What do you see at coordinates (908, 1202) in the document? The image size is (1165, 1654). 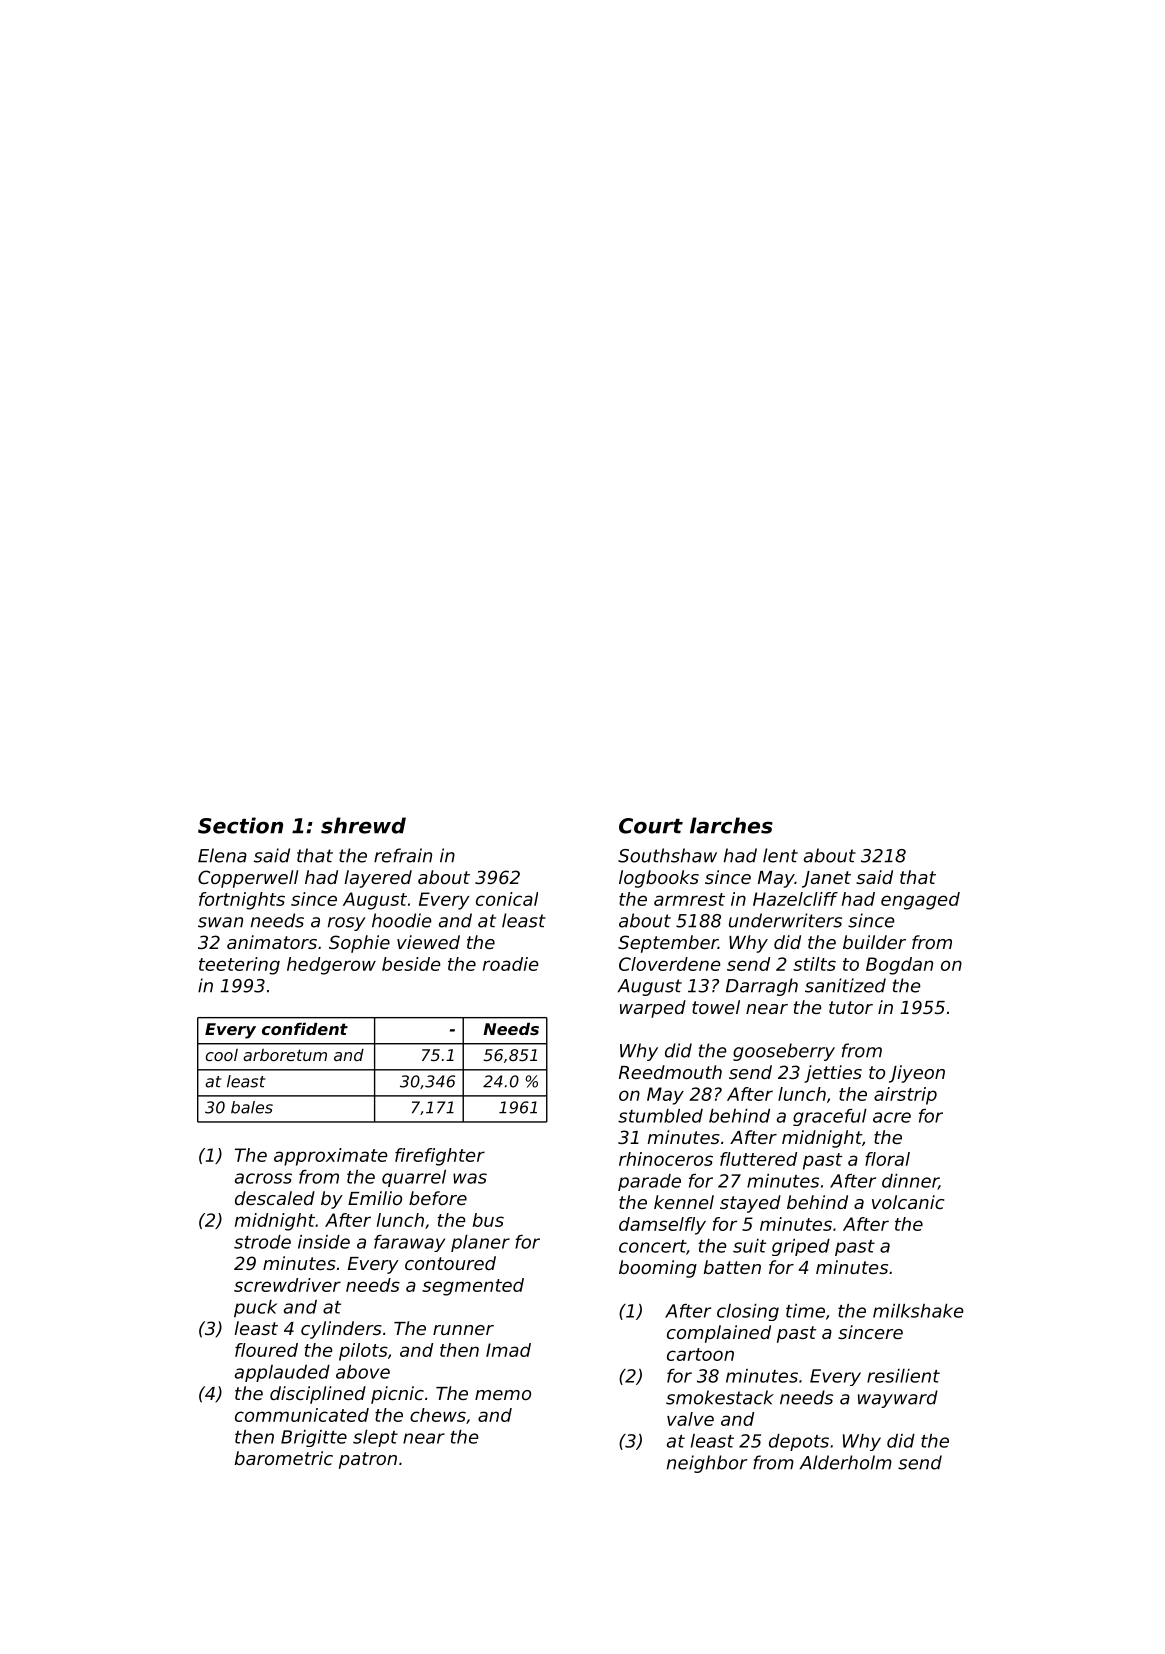 I see `volcanic` at bounding box center [908, 1202].
